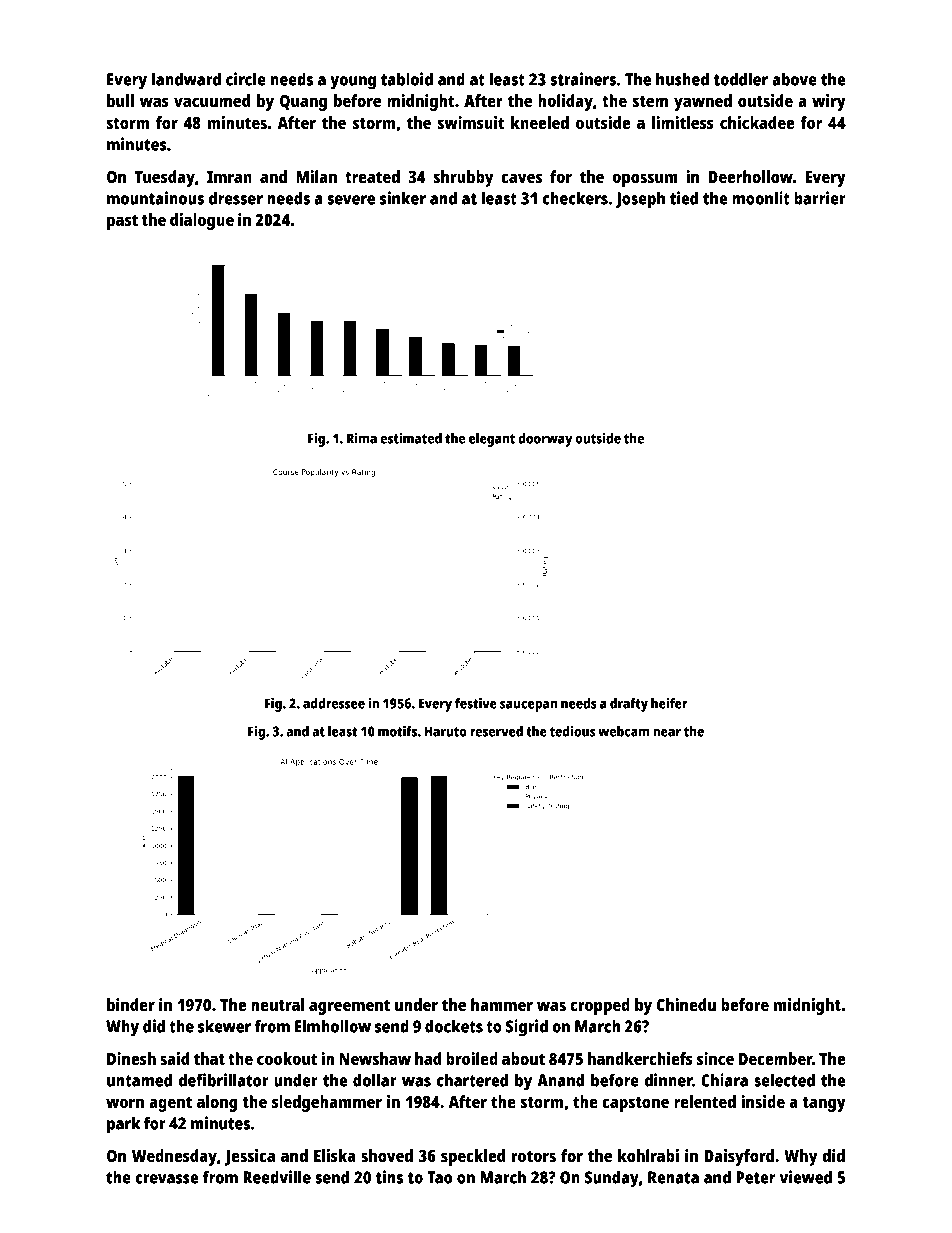 The image size is (952, 1233). I want to click on Sigrid, so click(527, 1028).
